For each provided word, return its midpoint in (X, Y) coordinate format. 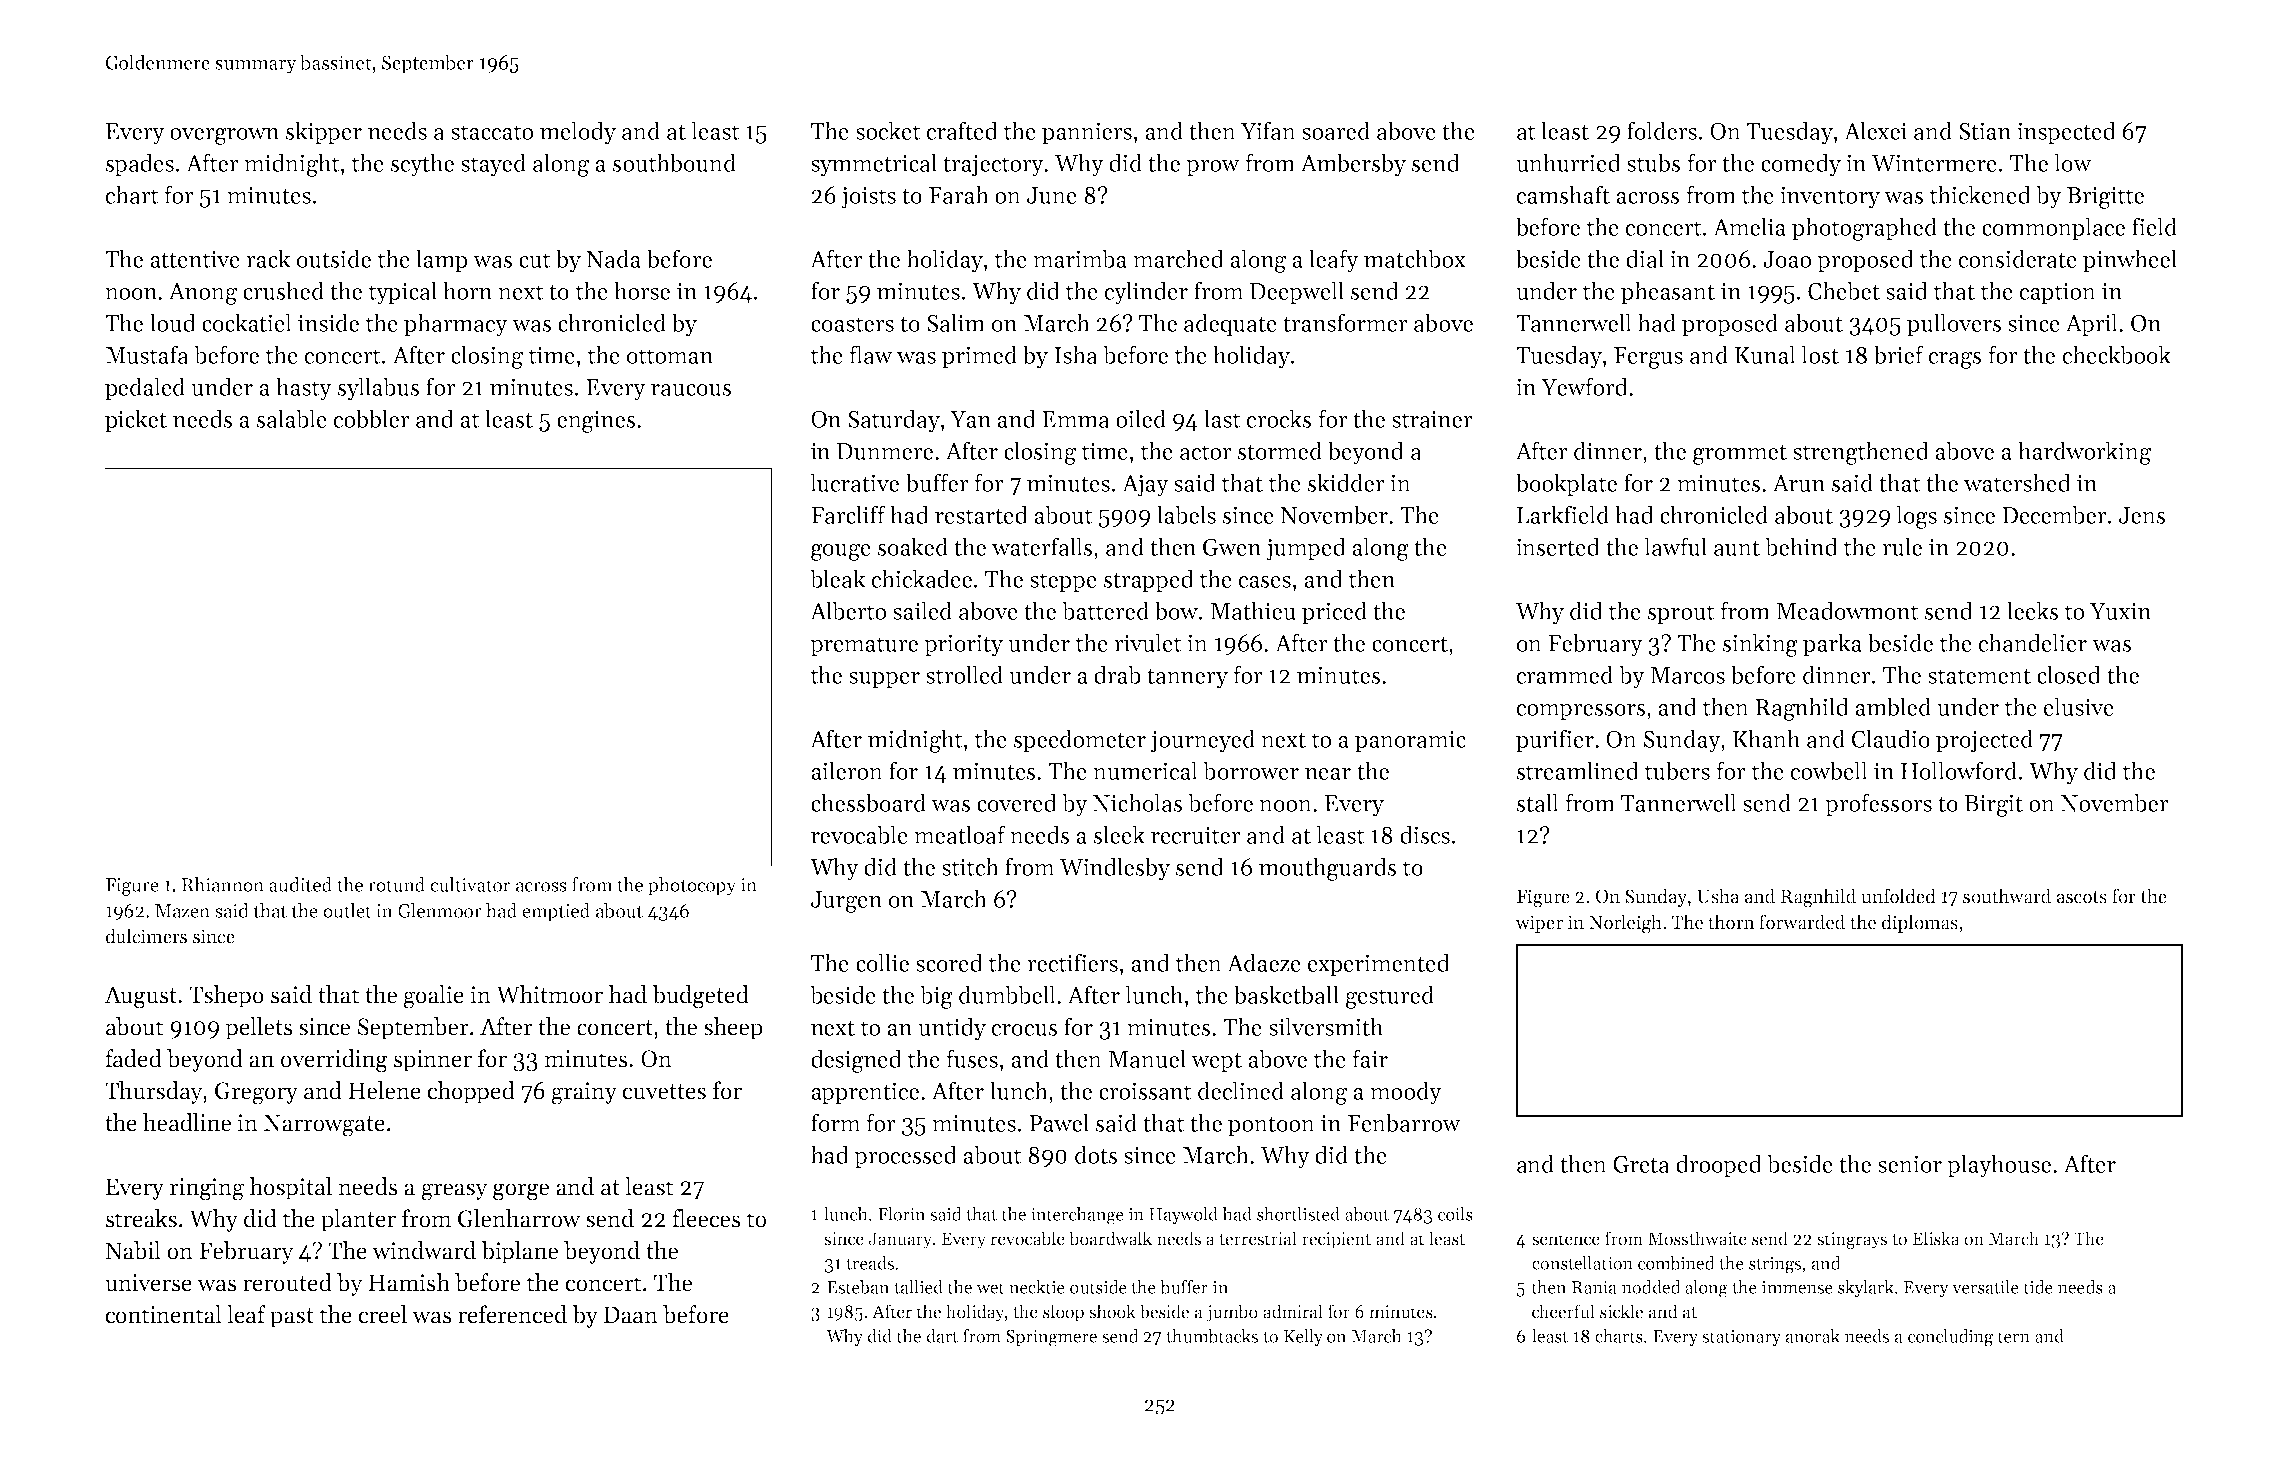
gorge (521, 1192)
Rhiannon (223, 884)
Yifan (1268, 130)
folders (1662, 130)
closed (2069, 674)
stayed (493, 165)
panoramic (1410, 741)
